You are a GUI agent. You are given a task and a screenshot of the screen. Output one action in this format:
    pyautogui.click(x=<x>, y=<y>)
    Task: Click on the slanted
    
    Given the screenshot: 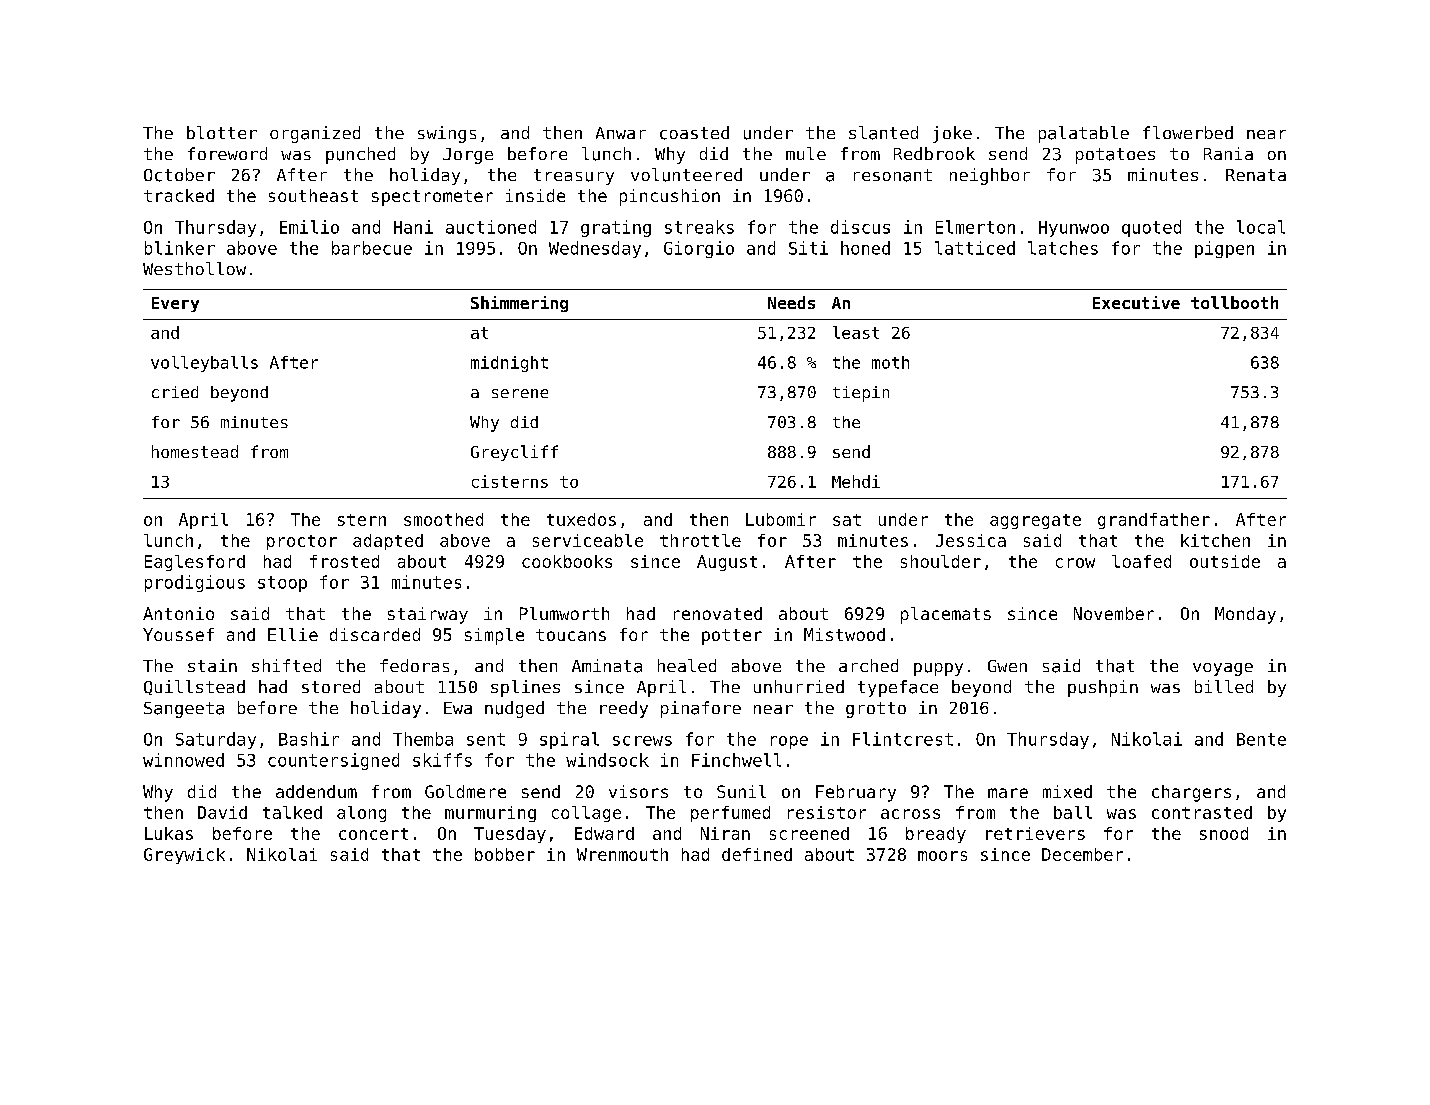 What is the action you would take?
    pyautogui.click(x=883, y=133)
